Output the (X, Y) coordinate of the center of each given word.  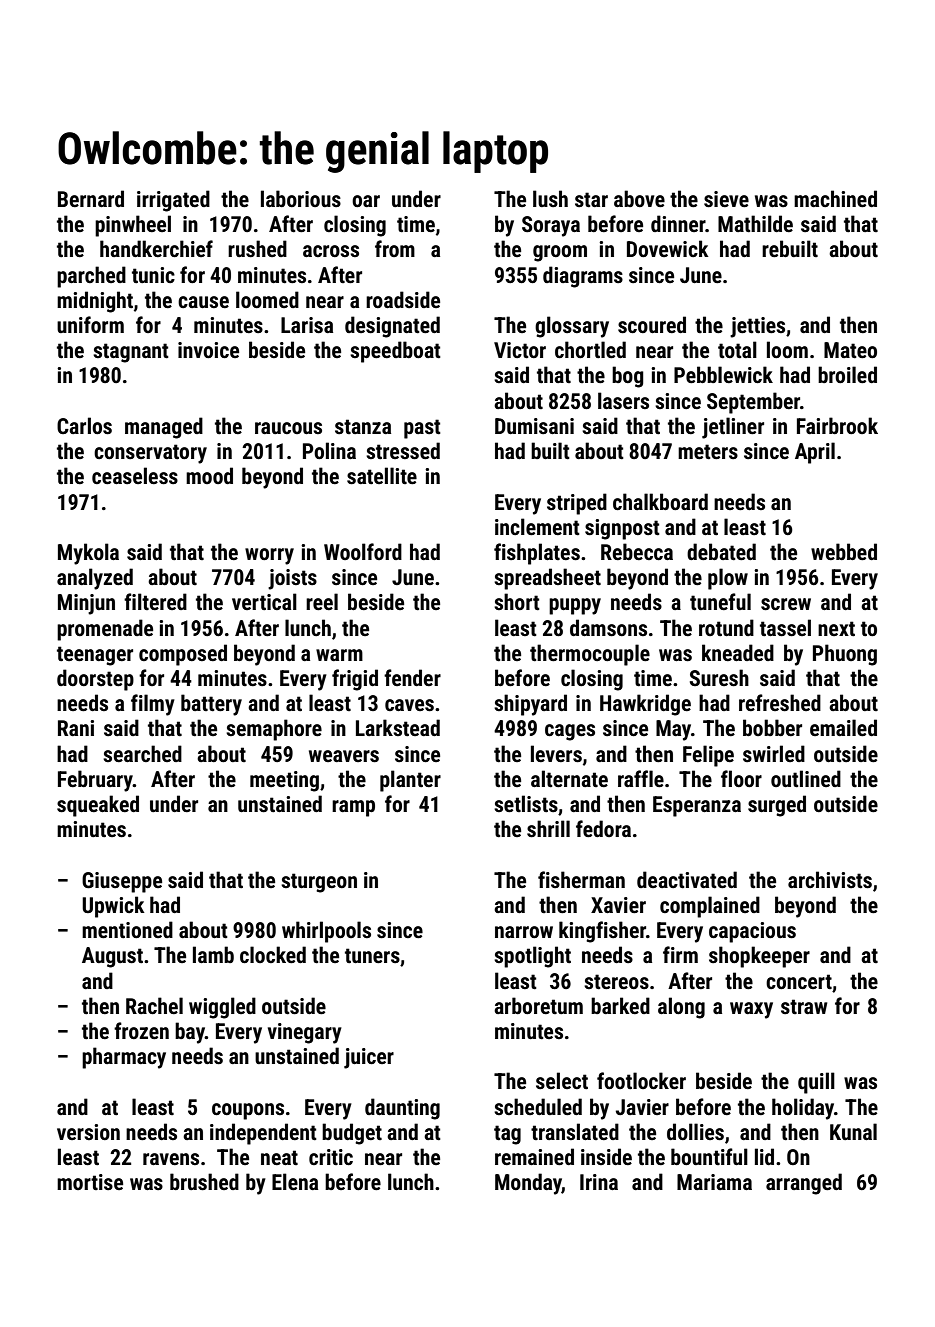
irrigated (173, 201)
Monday (528, 1184)
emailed (843, 728)
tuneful (720, 602)
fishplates (537, 554)
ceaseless (135, 476)
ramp (353, 808)
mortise (90, 1182)
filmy (153, 705)
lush (550, 199)
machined (835, 199)
